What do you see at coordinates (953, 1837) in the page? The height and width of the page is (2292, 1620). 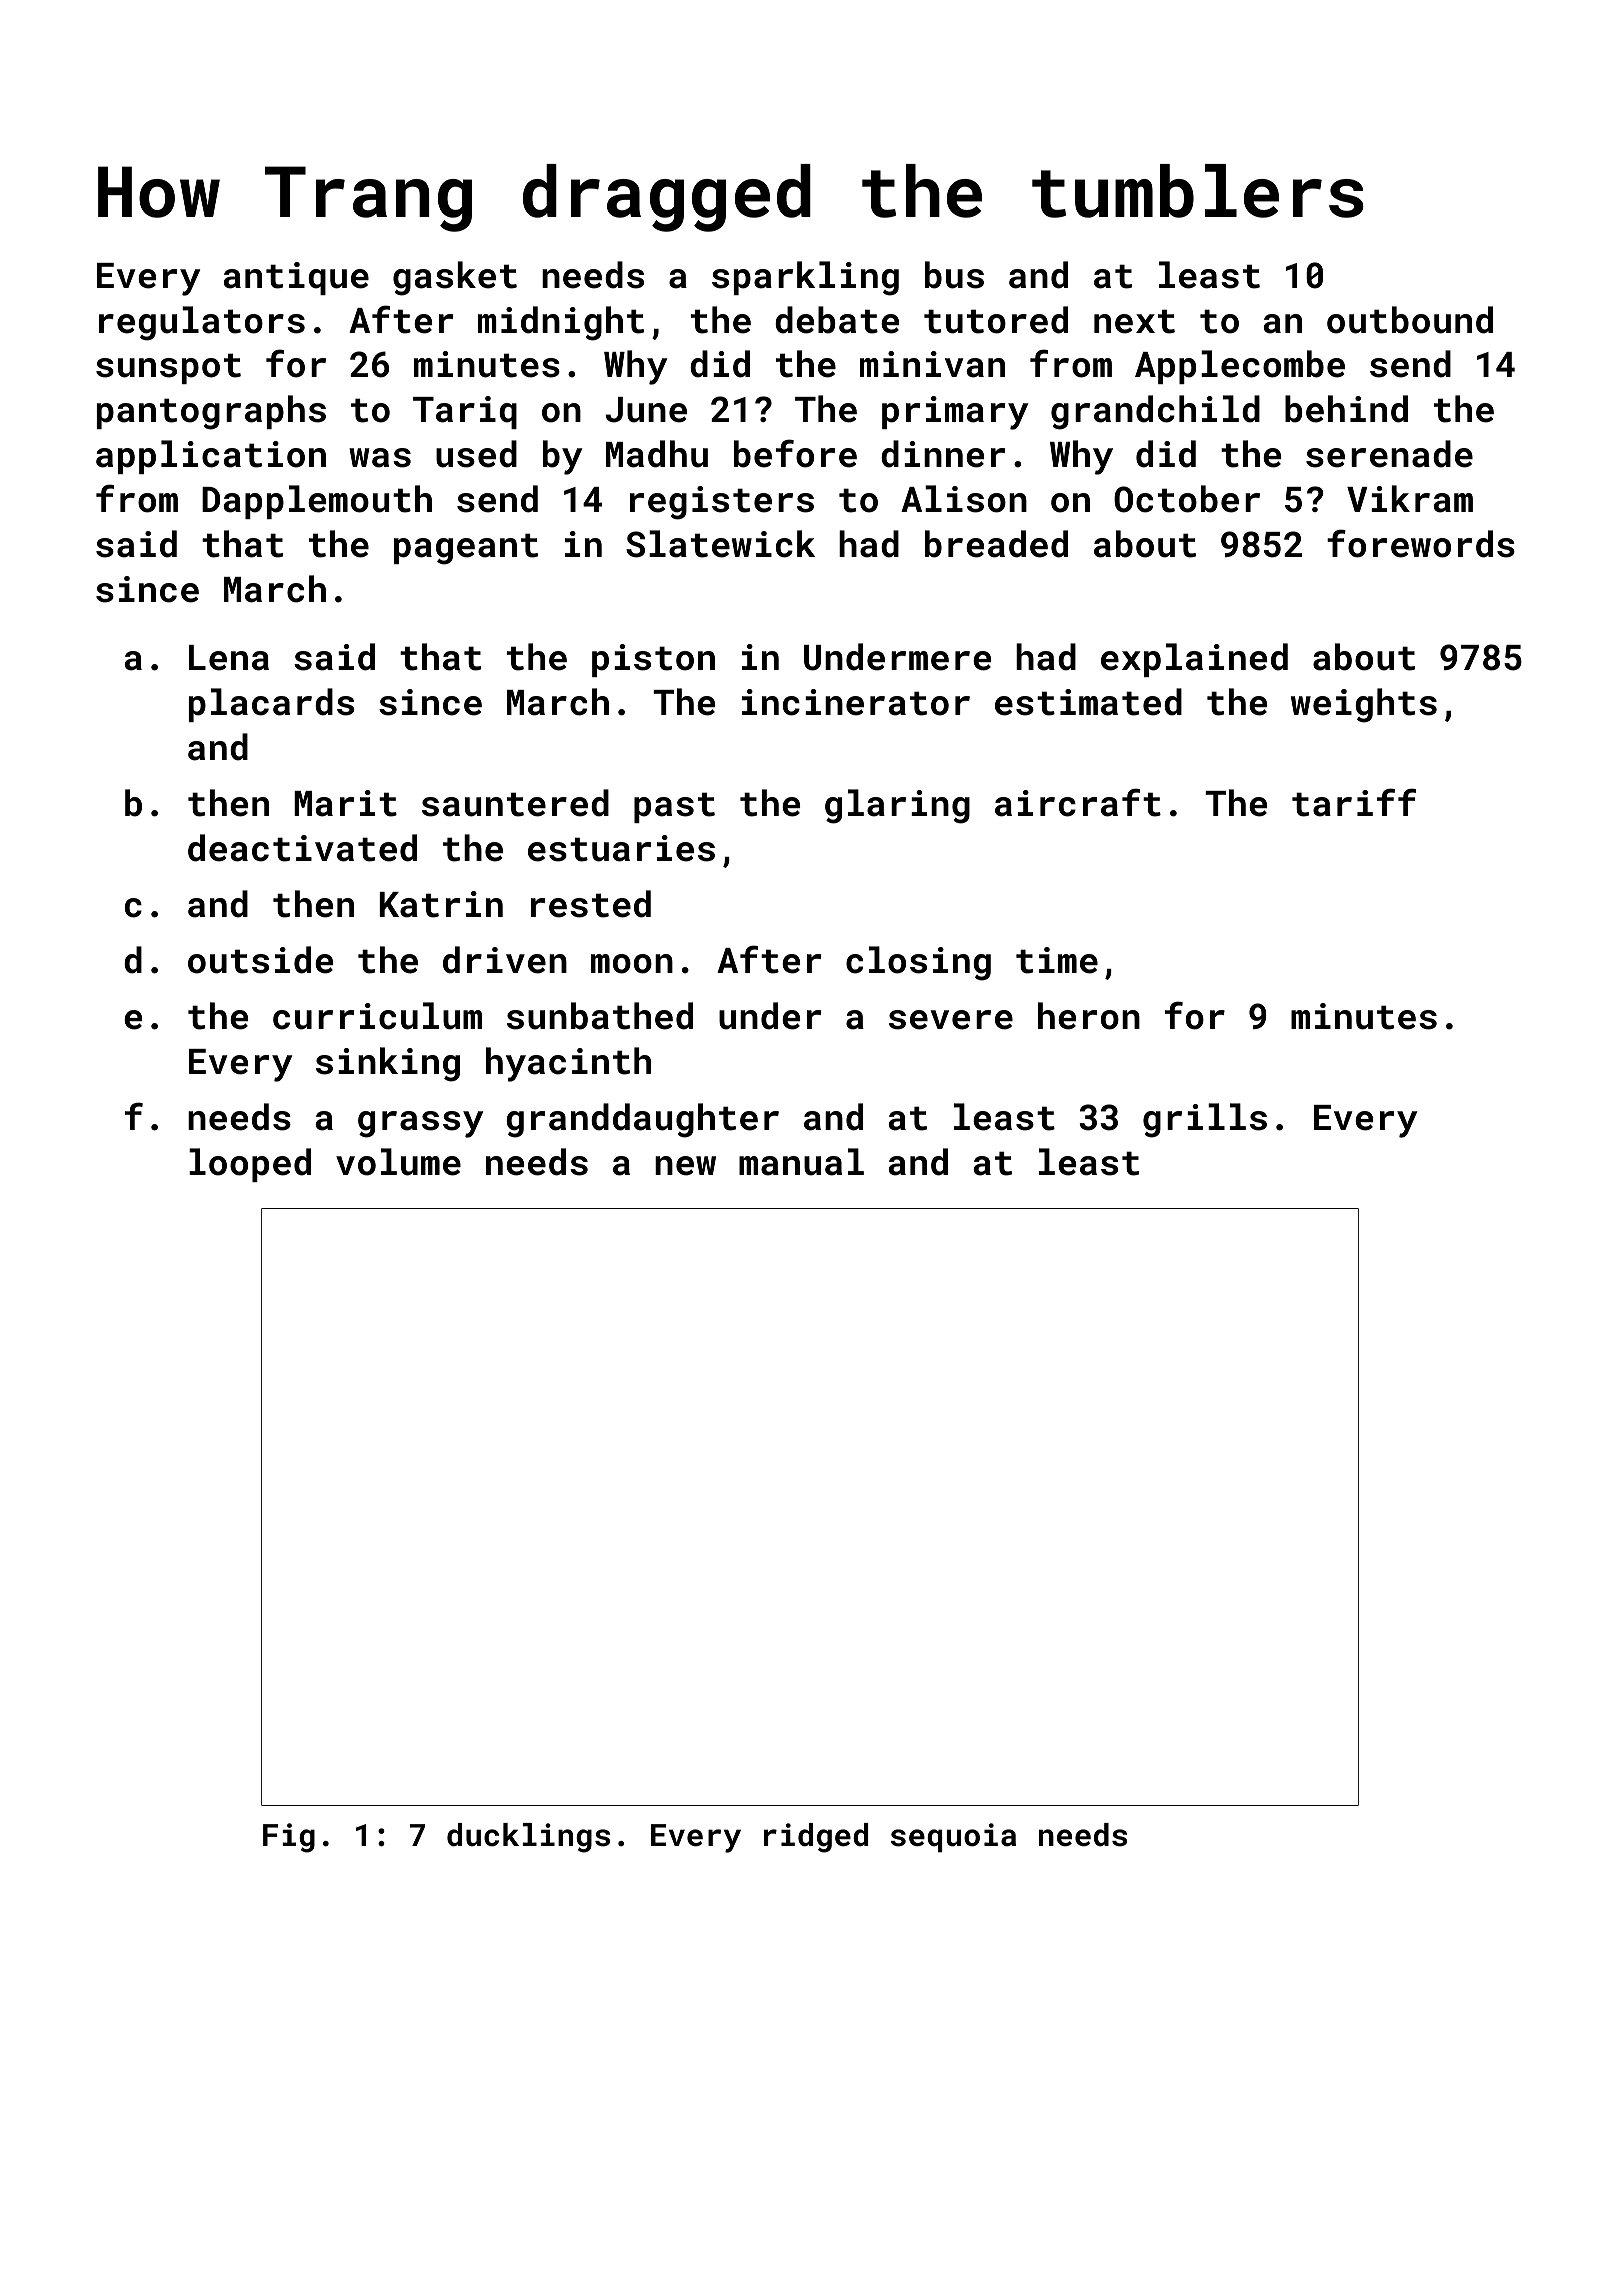 I see `sequoia` at bounding box center [953, 1837].
